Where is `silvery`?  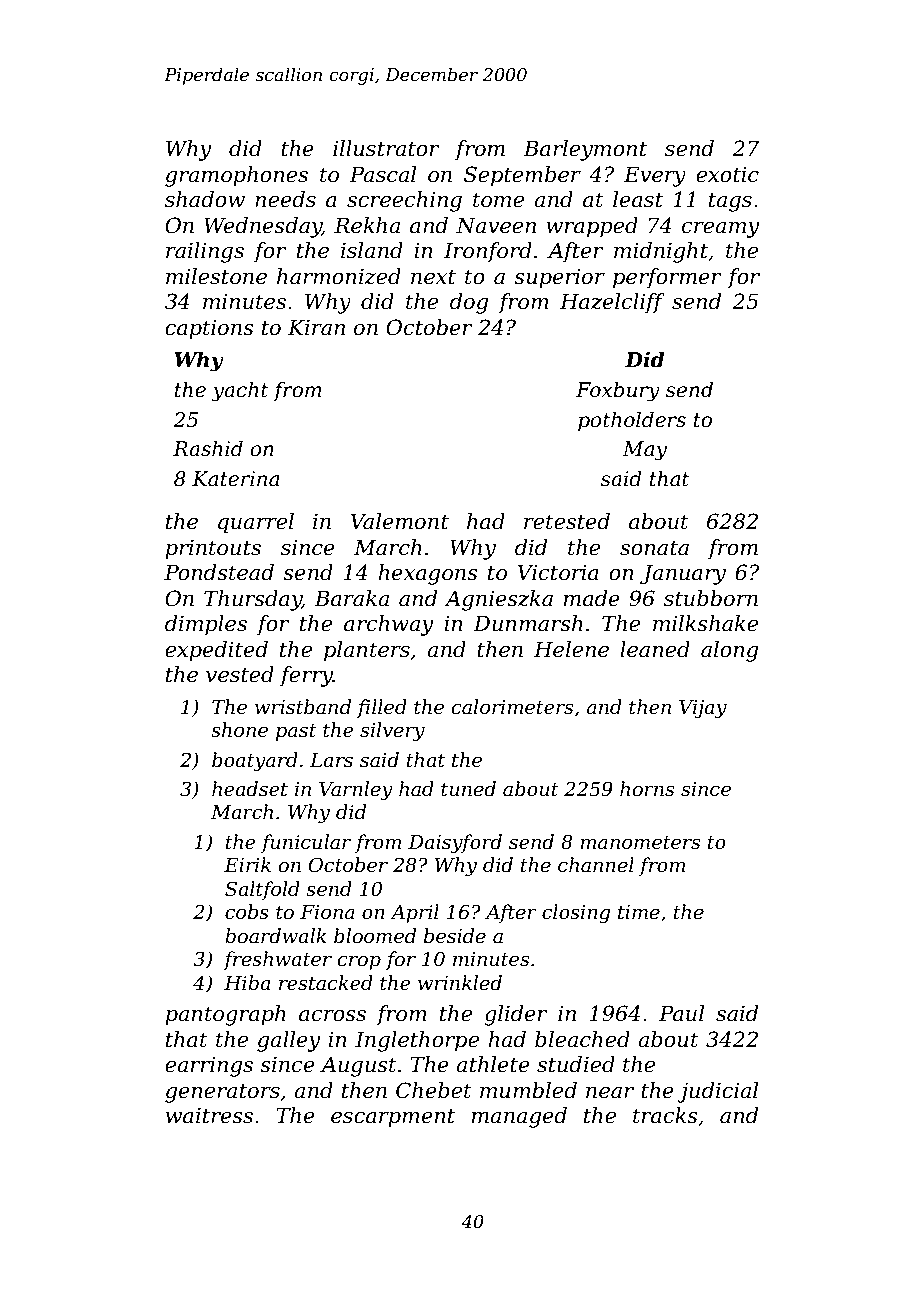 silvery is located at coordinates (392, 732).
